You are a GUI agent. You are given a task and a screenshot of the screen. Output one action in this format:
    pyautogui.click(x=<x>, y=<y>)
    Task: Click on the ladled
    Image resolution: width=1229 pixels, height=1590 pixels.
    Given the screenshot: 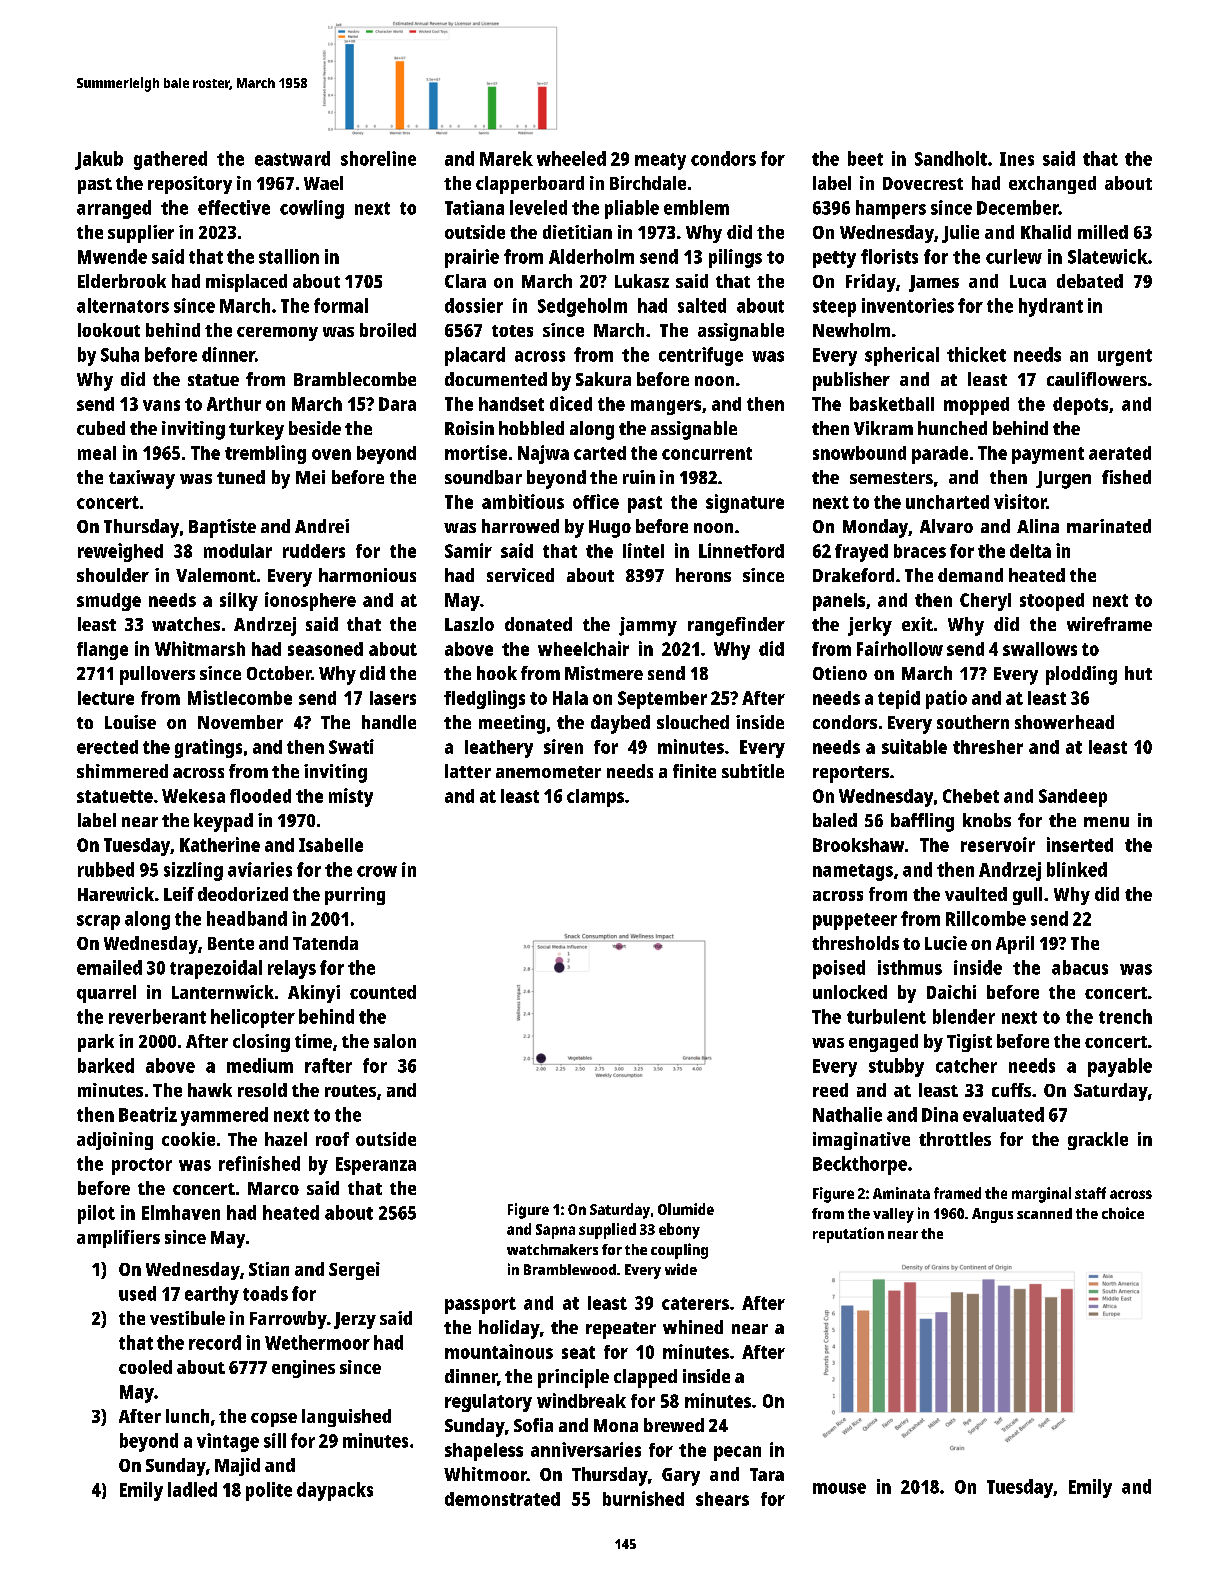 What is the action you would take?
    pyautogui.click(x=192, y=1489)
